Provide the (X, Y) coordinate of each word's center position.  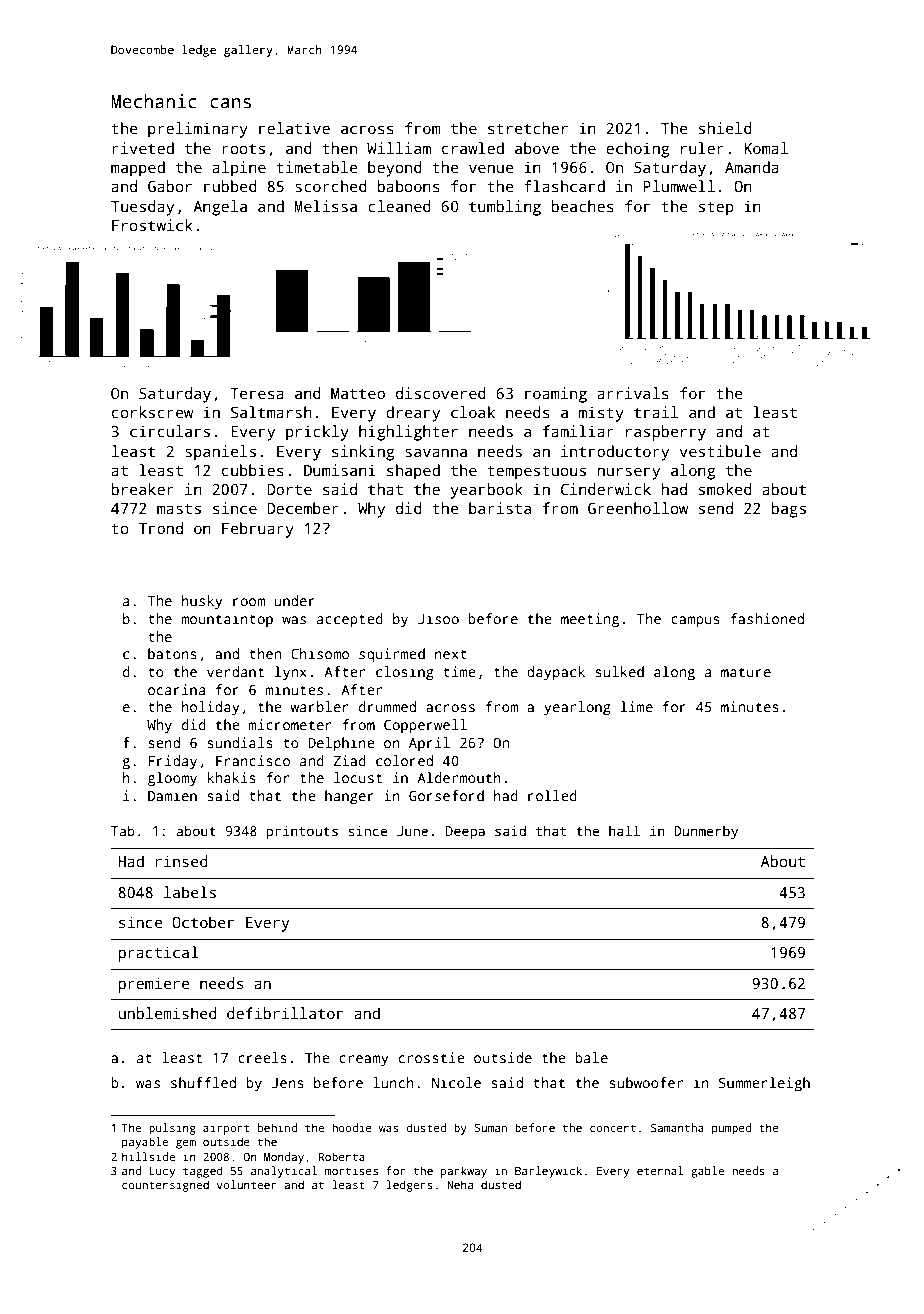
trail (656, 412)
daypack (556, 673)
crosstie (432, 1057)
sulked (619, 671)
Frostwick (152, 225)
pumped (731, 1129)
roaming (556, 395)
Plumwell (679, 186)
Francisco (253, 760)
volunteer (247, 1184)
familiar (578, 431)
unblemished (168, 1013)
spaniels (220, 453)
